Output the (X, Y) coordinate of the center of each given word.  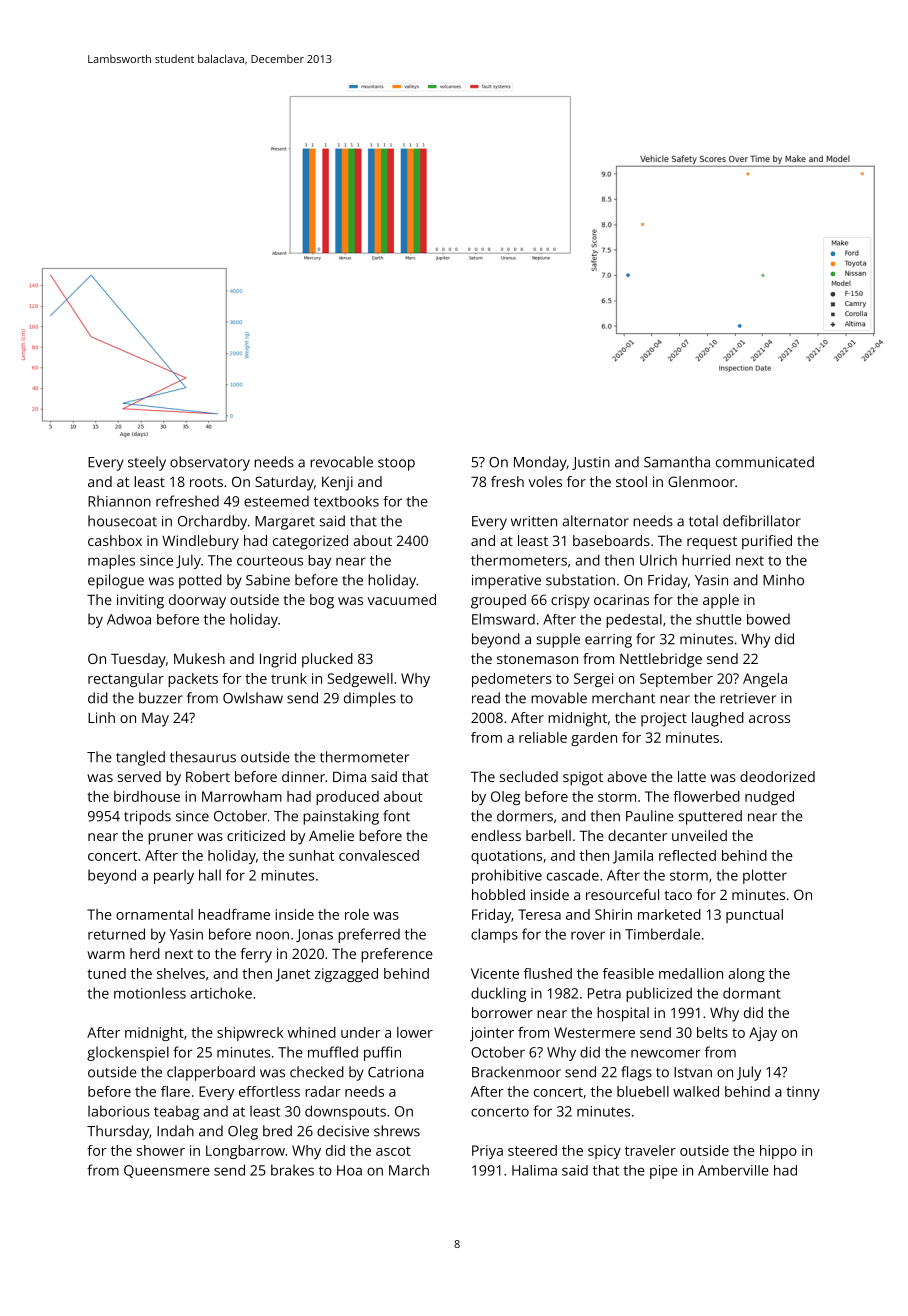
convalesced (379, 855)
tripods (147, 817)
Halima (534, 1170)
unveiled (699, 835)
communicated (765, 462)
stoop (396, 464)
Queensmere (167, 1171)
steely (147, 463)
